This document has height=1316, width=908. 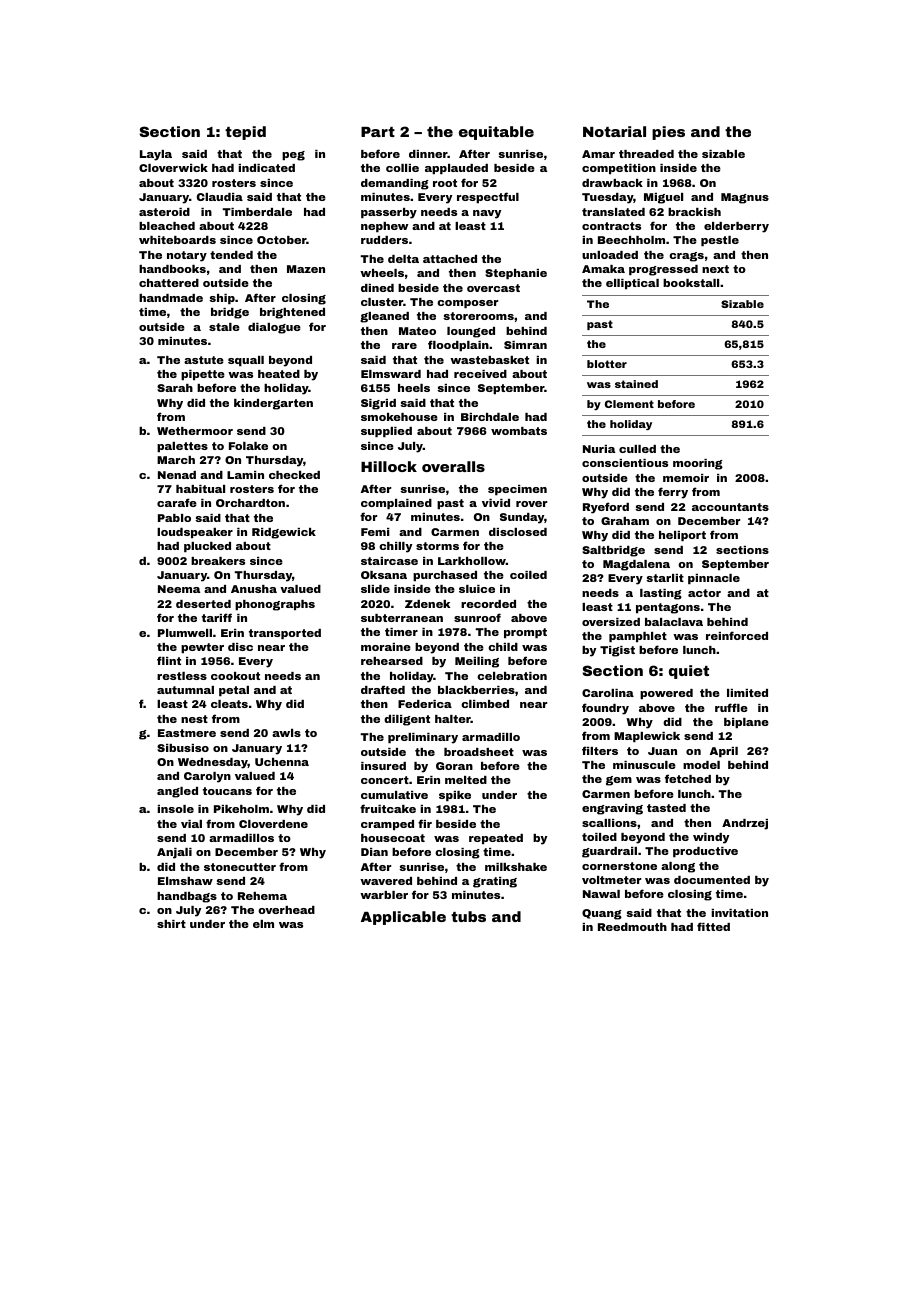 What do you see at coordinates (746, 723) in the document?
I see `biplane` at bounding box center [746, 723].
